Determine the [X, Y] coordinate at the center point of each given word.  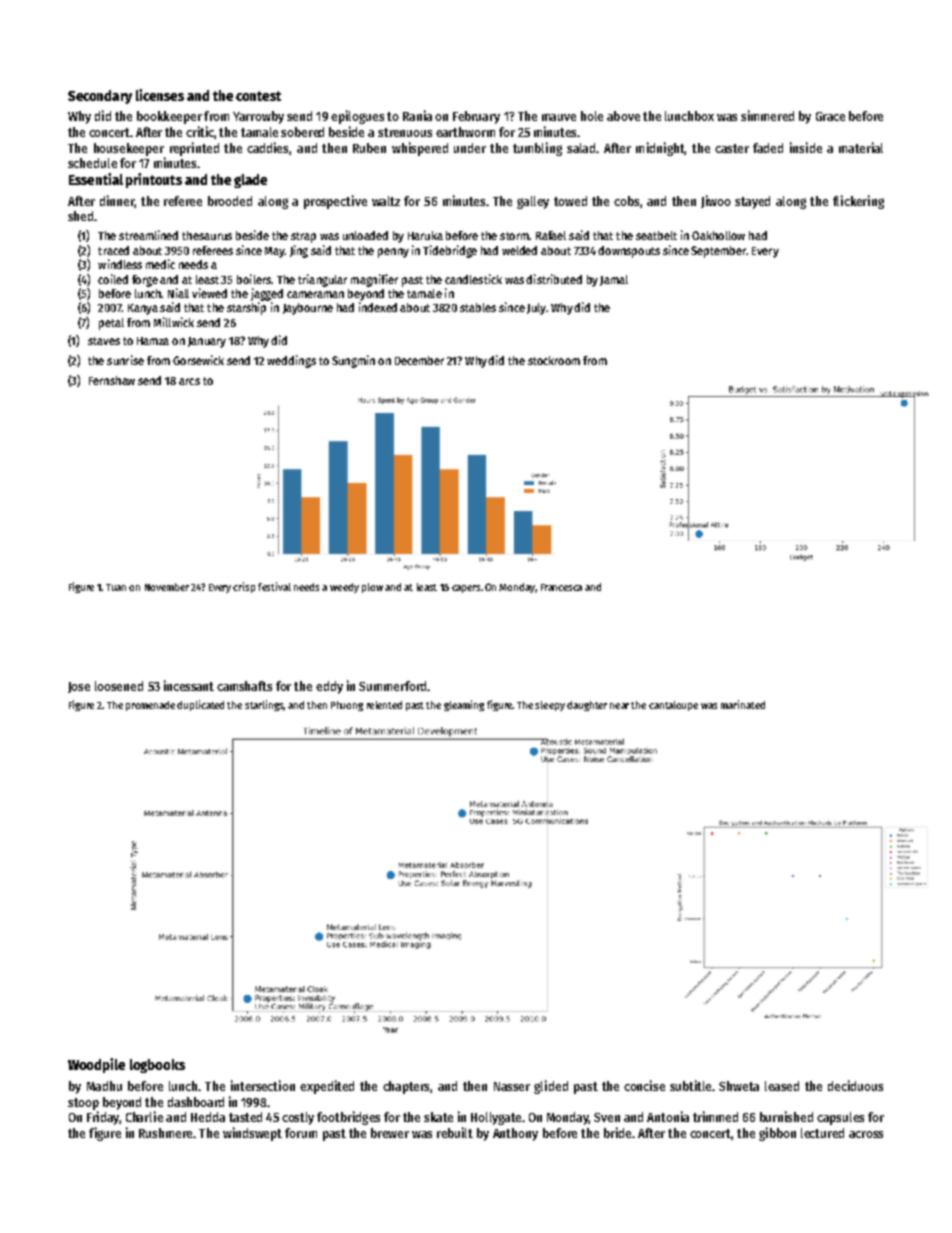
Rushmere [165, 1133]
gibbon [777, 1134]
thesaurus [207, 235]
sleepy [550, 706]
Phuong [347, 706]
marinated [743, 704]
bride [617, 1132]
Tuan [116, 587]
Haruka [425, 235]
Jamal [614, 280]
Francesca [561, 587]
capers [466, 589]
